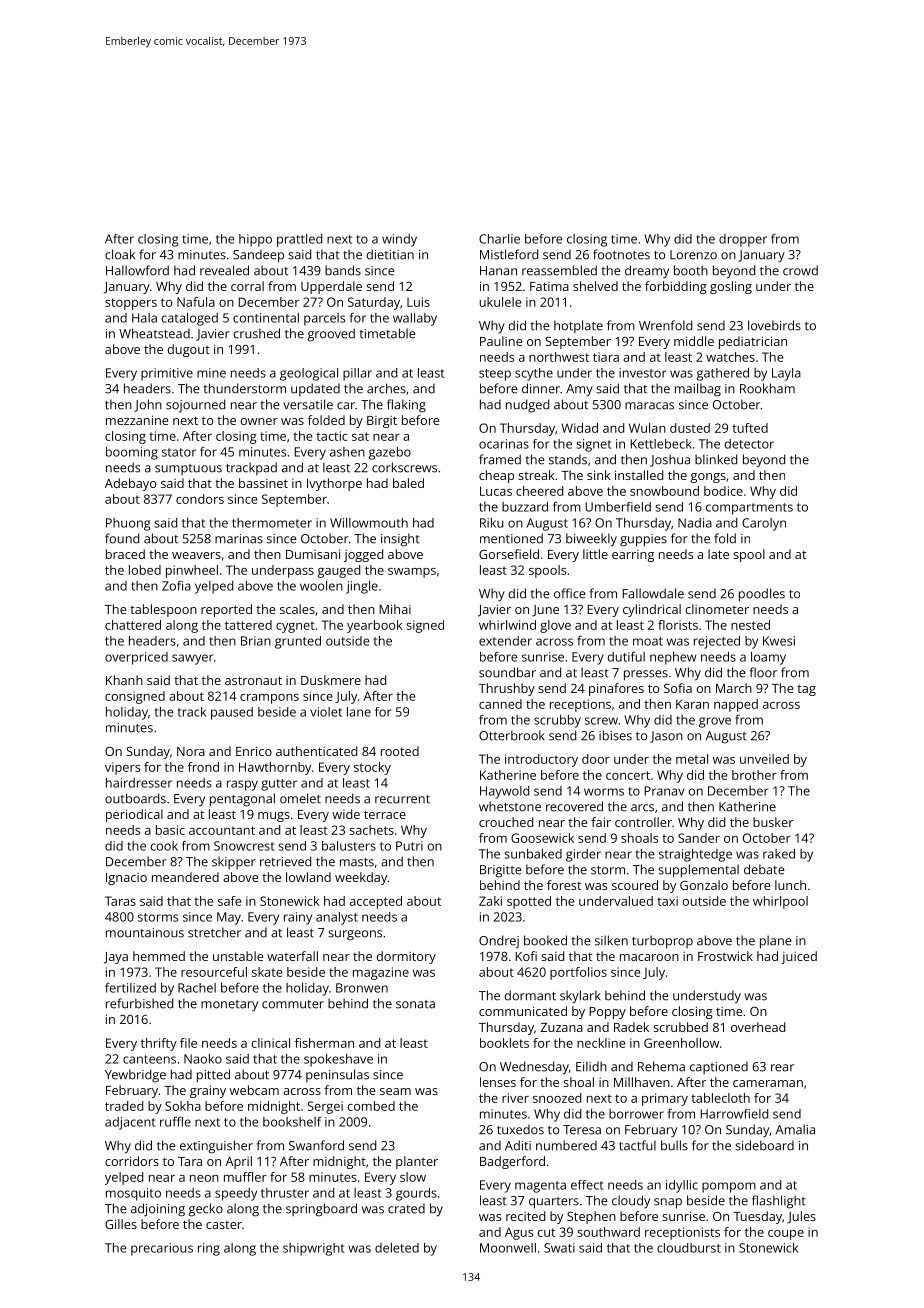  I want to click on prattled, so click(299, 240).
